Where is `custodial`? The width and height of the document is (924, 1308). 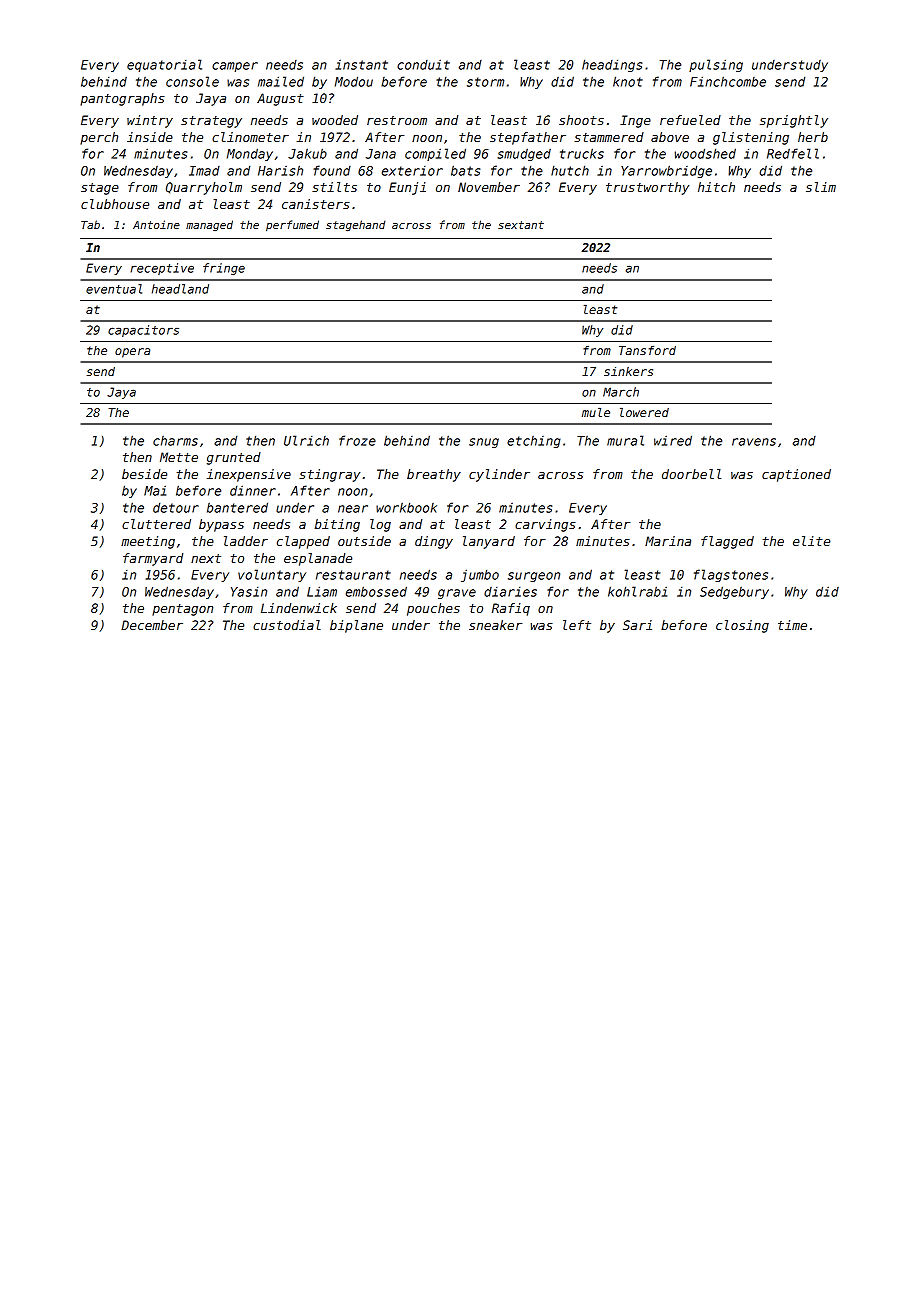
custodial is located at coordinates (287, 625).
